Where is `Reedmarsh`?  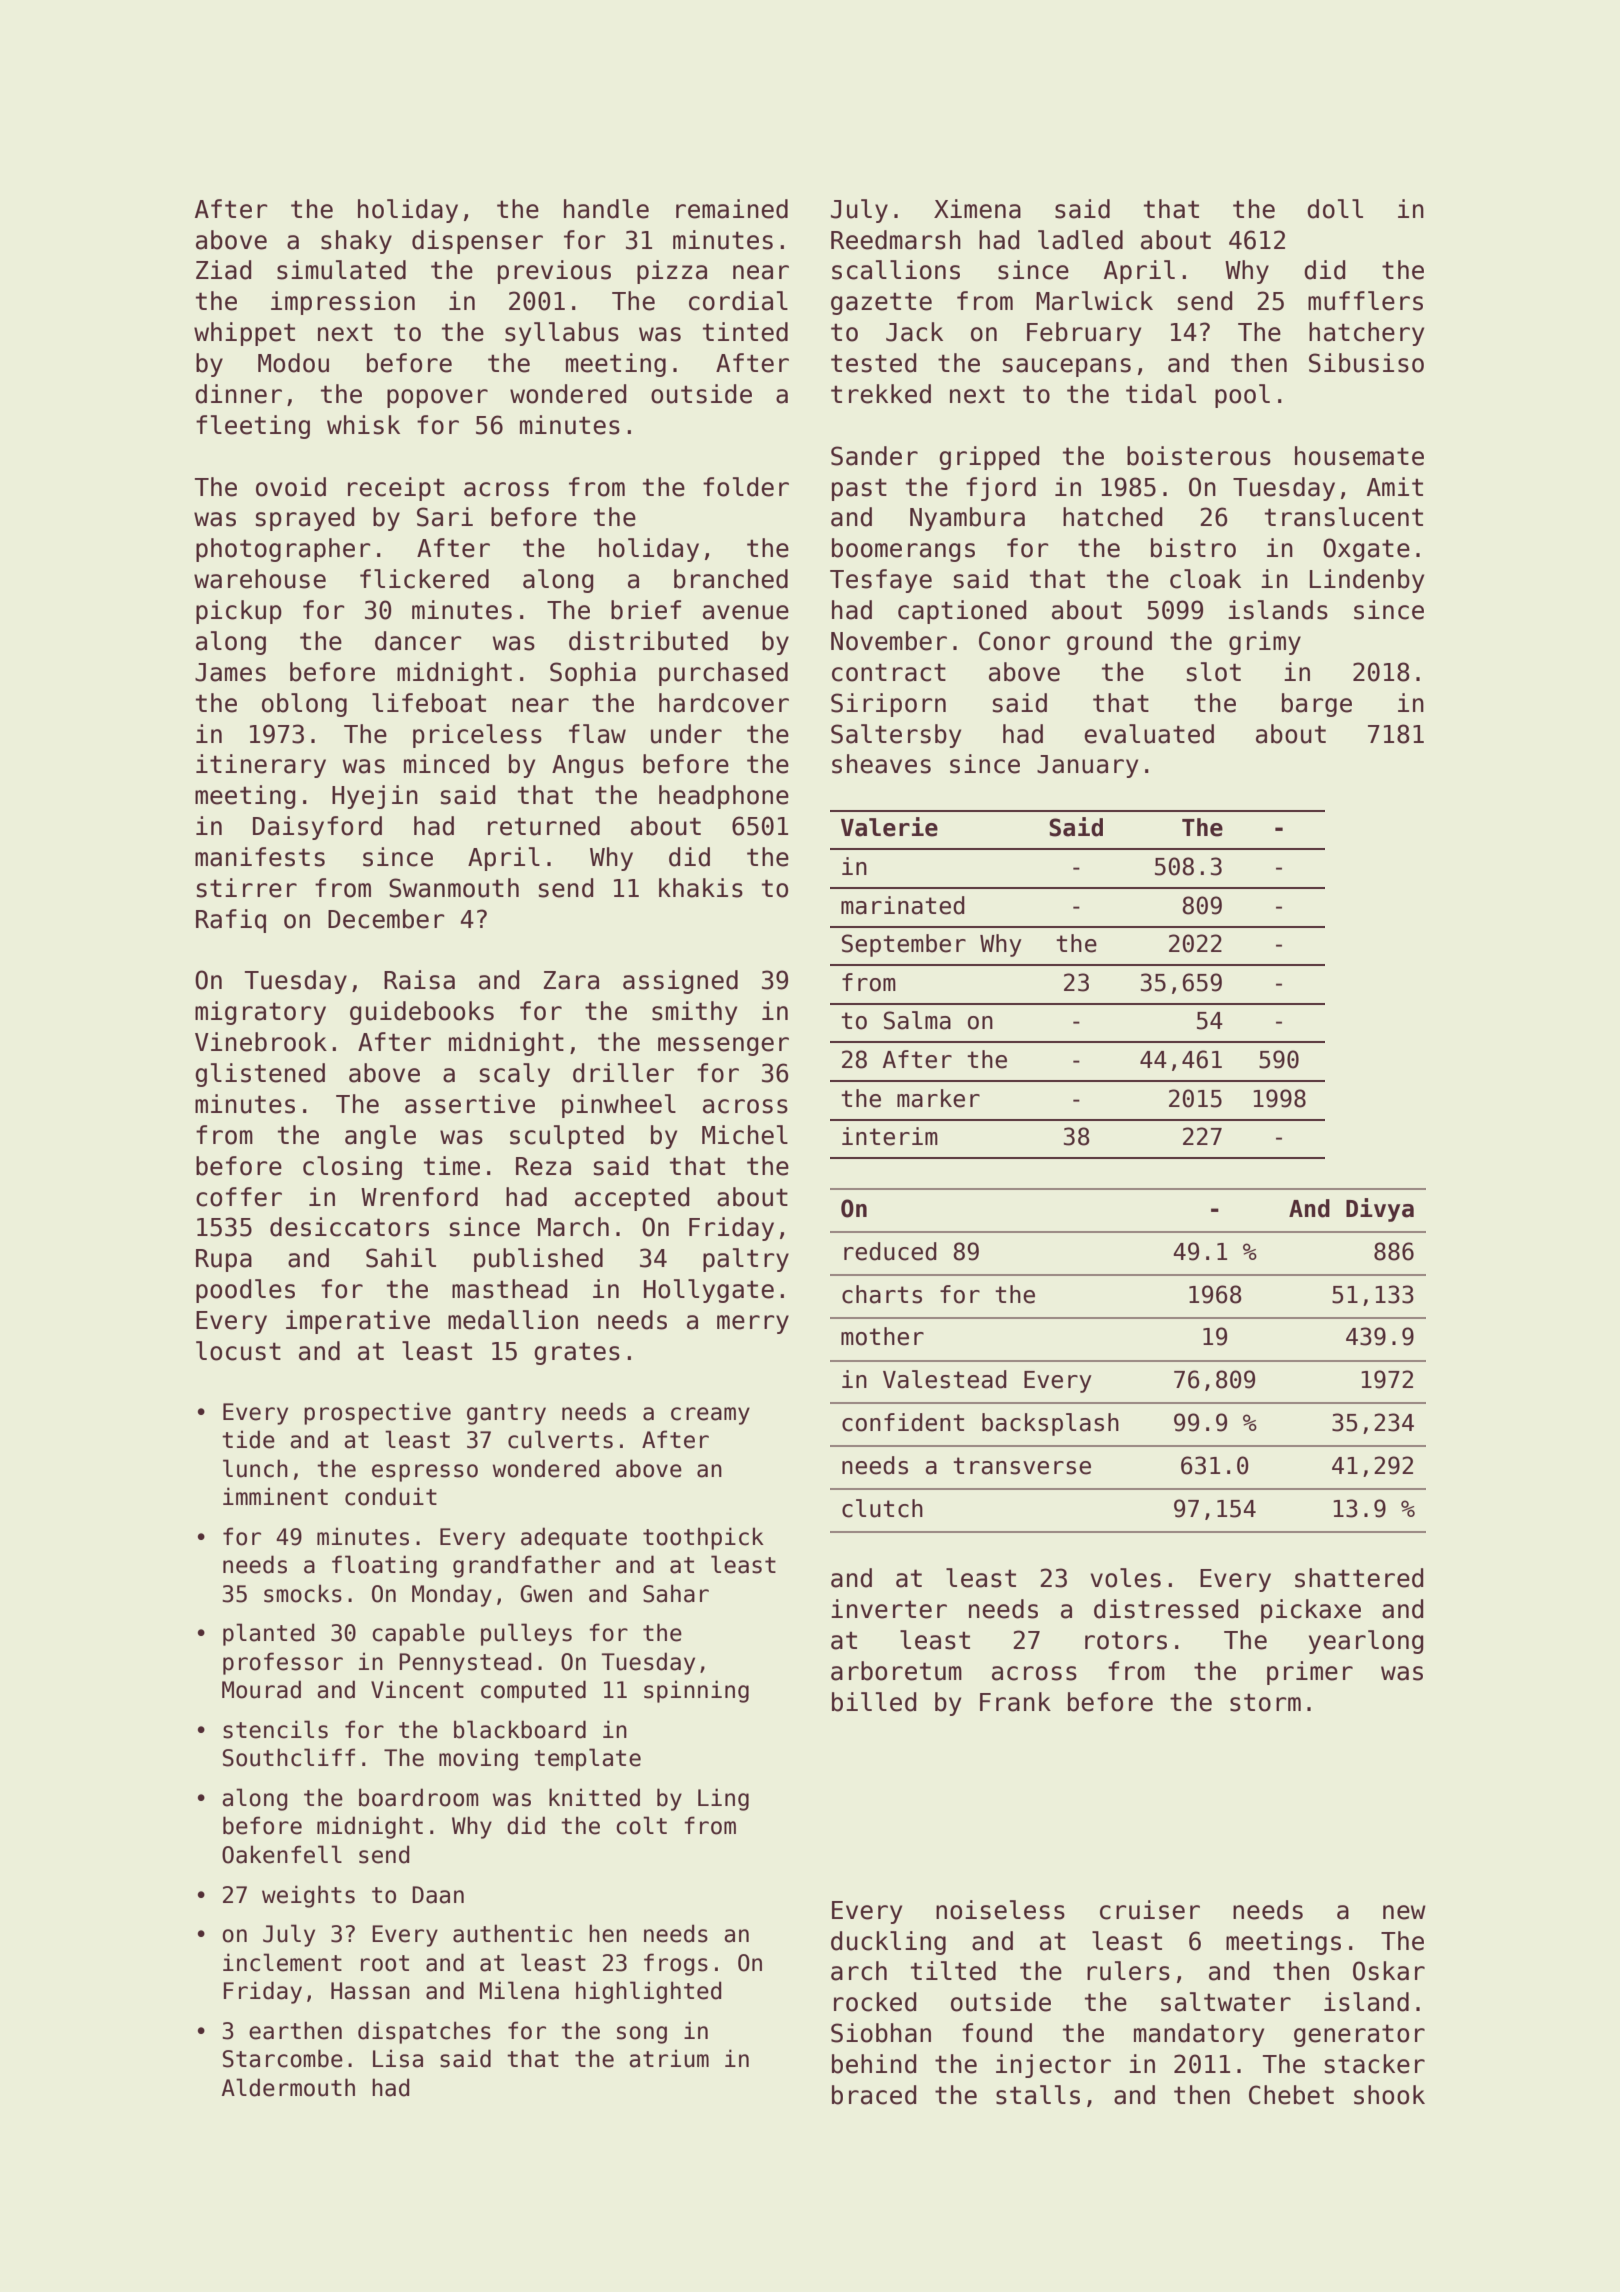 Reedmarsh is located at coordinates (896, 240).
